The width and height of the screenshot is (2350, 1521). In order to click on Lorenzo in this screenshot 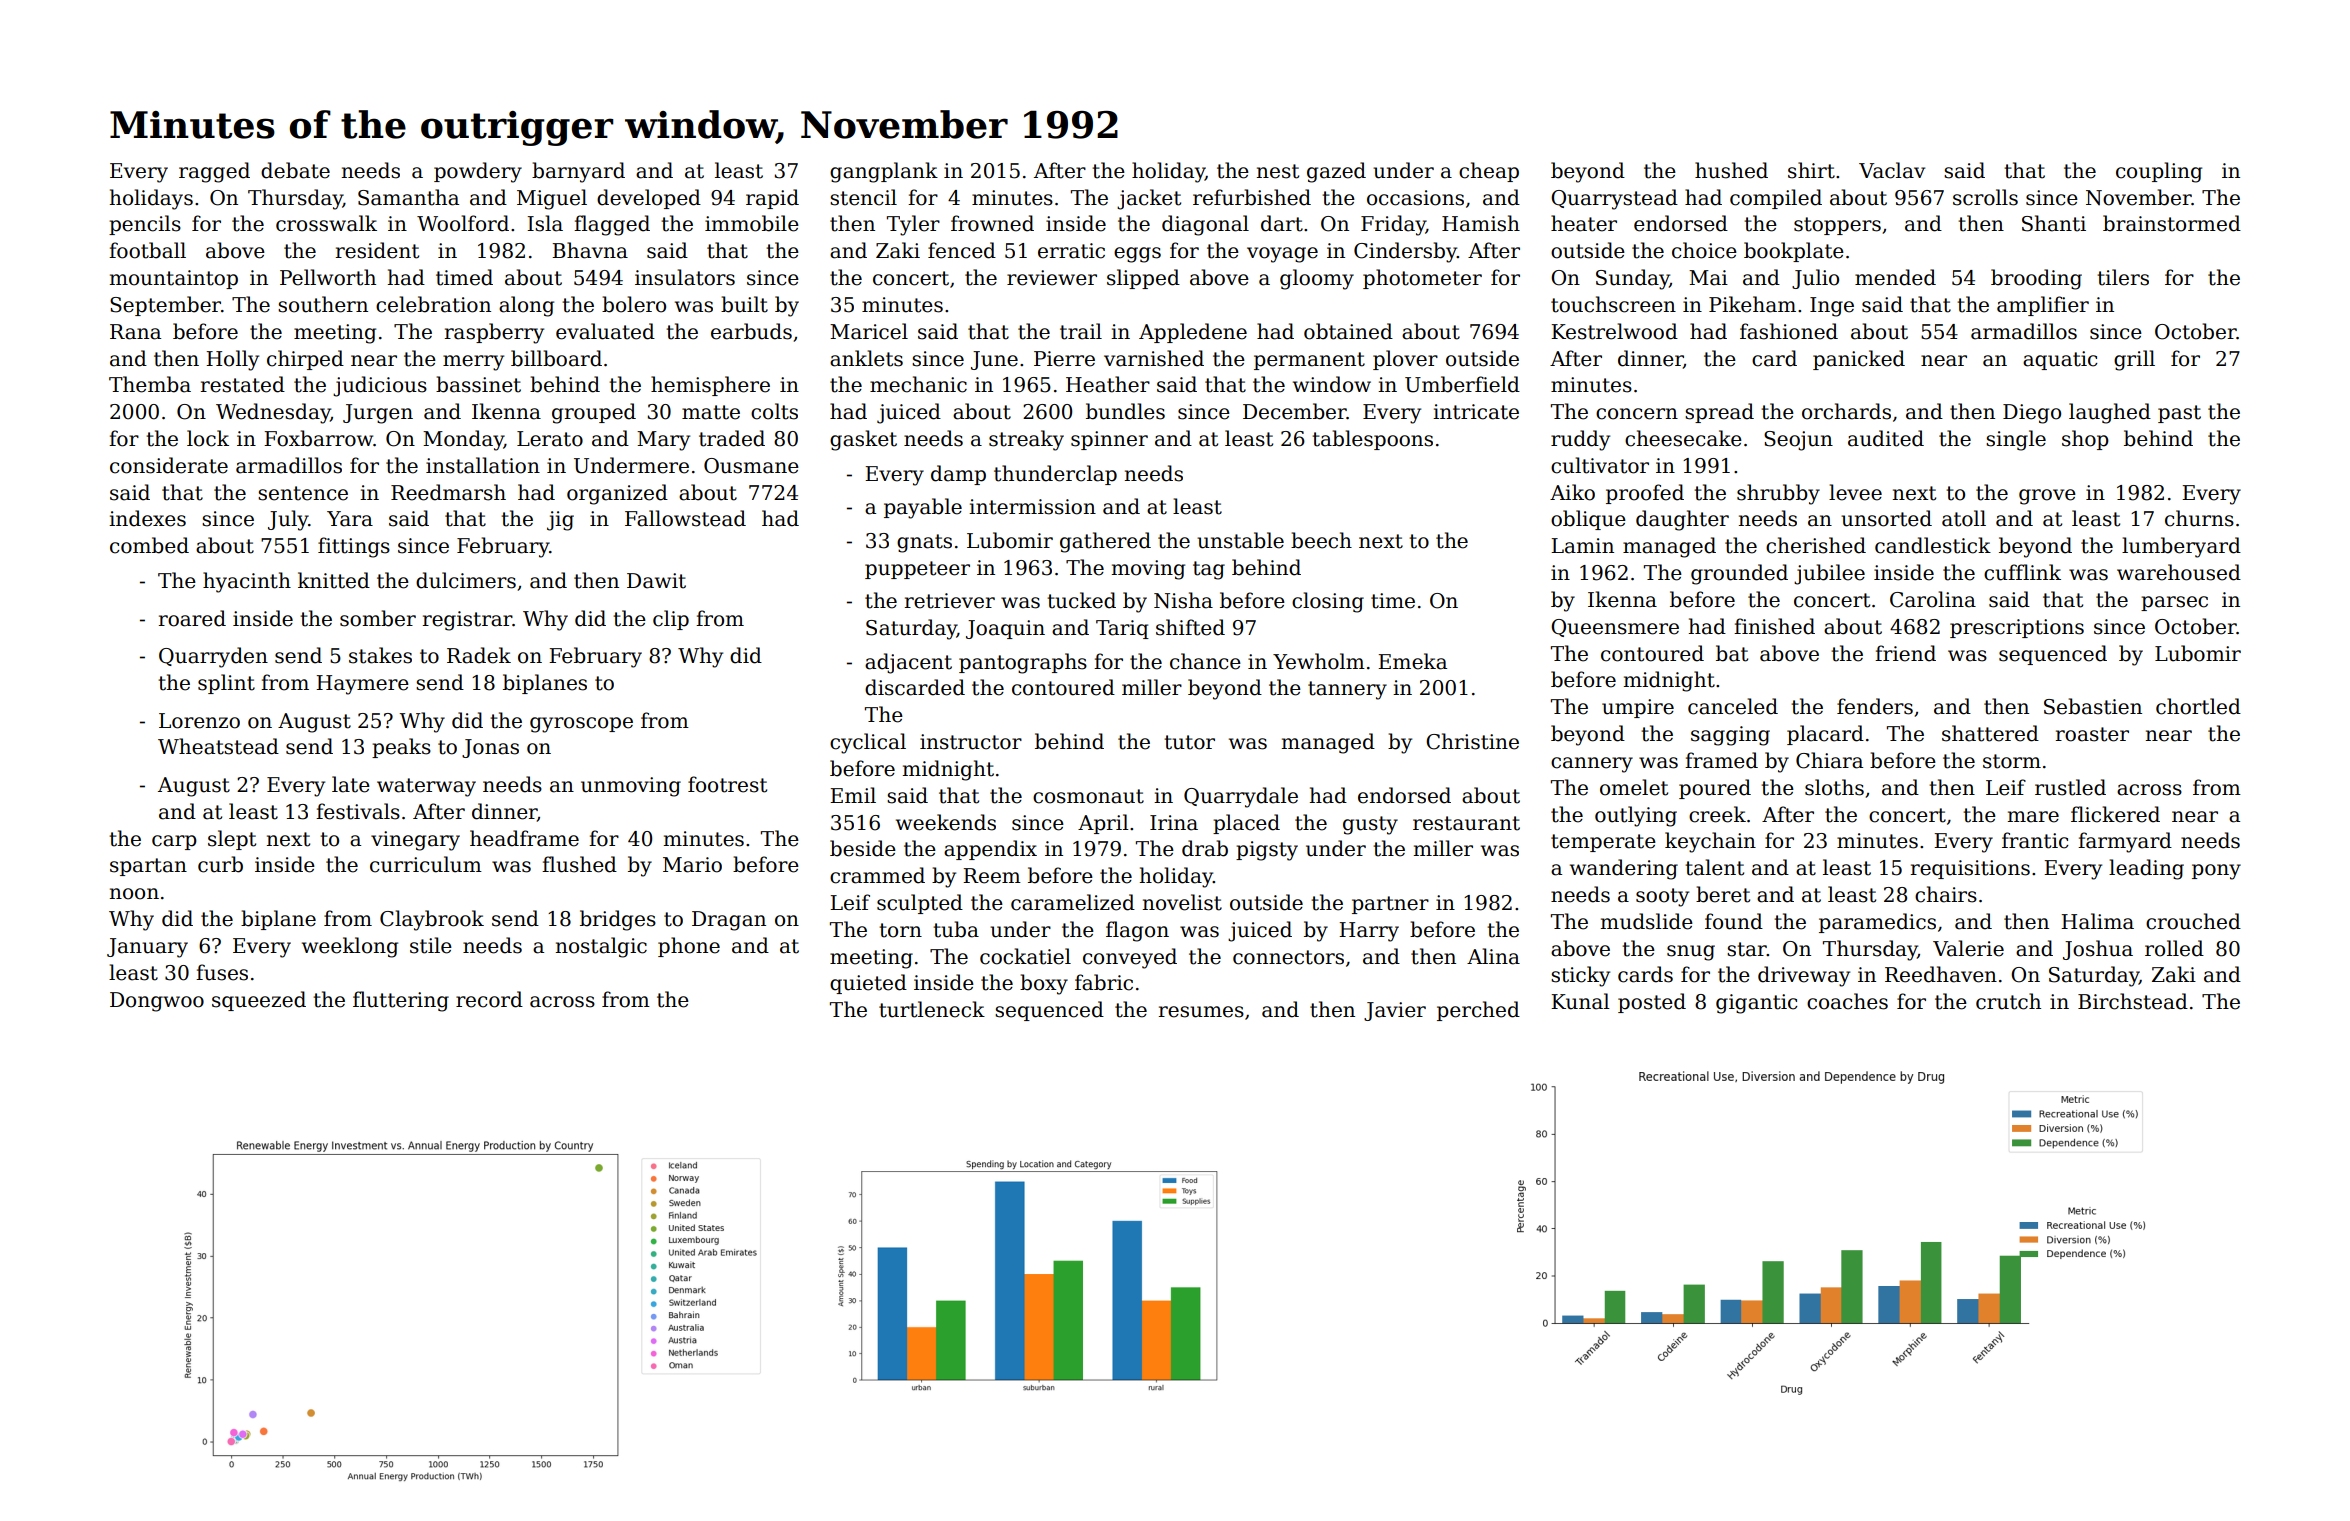, I will do `click(199, 721)`.
